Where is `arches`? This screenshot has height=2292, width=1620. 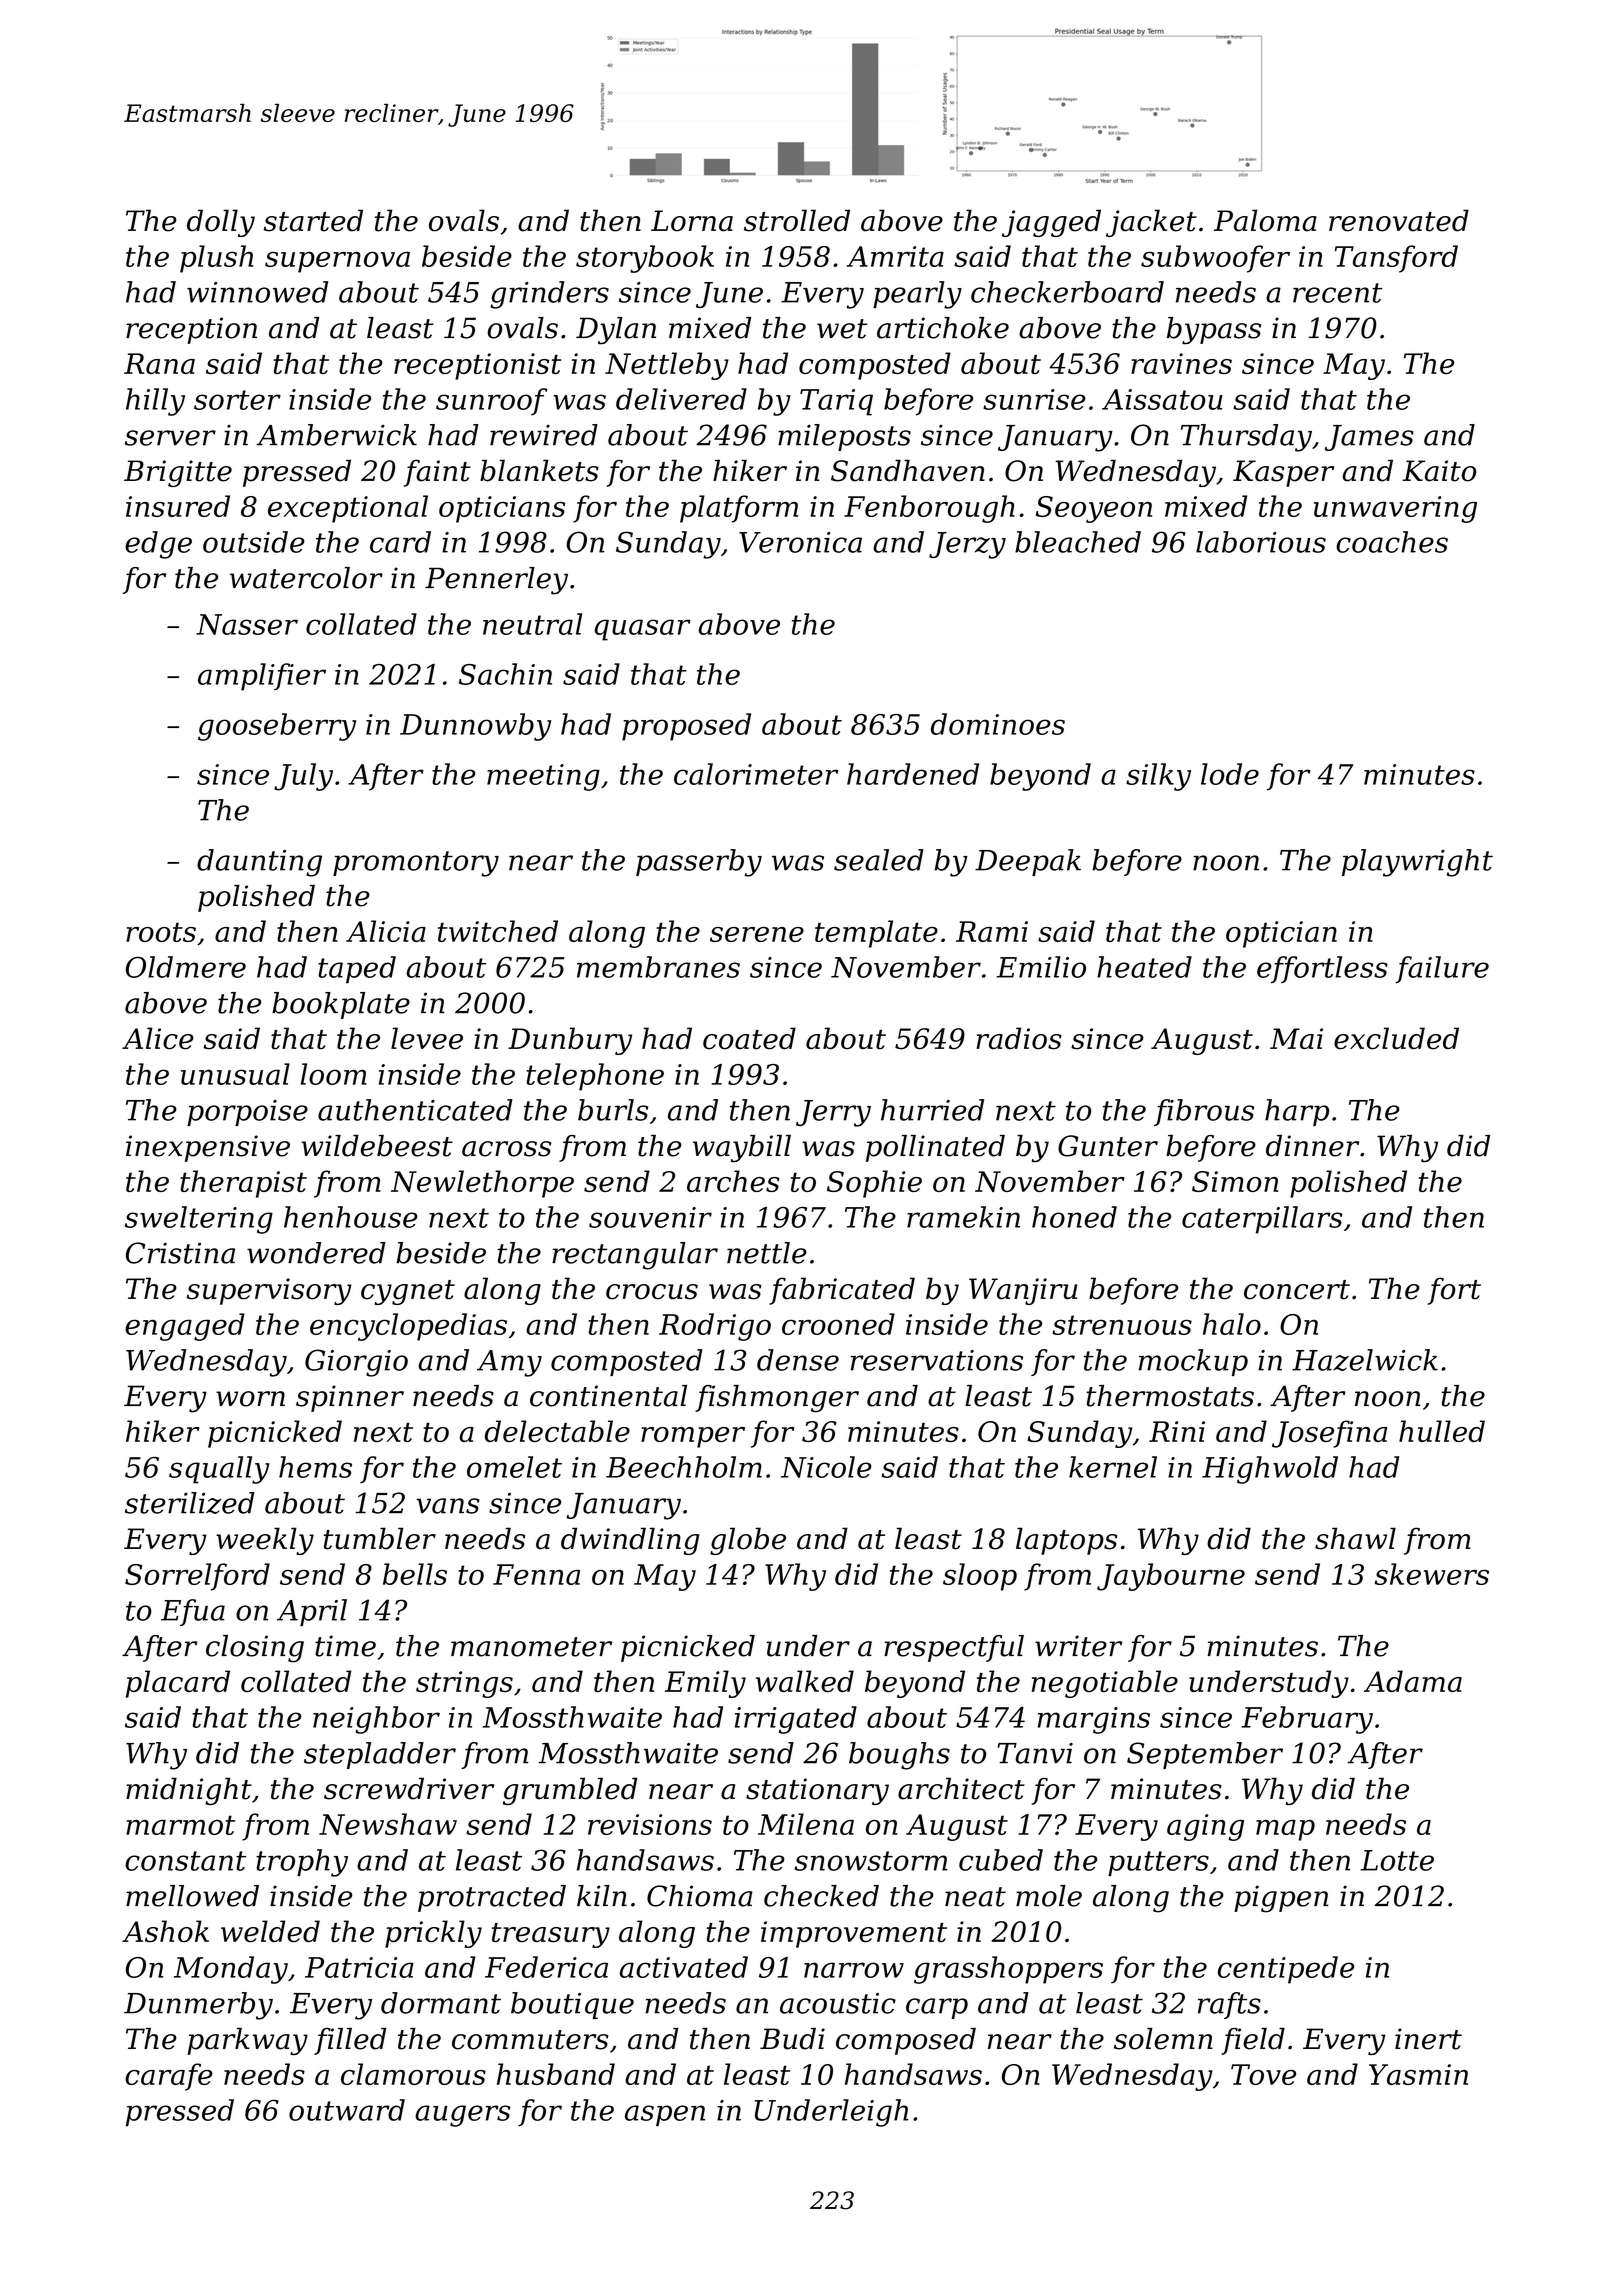 arches is located at coordinates (733, 1181).
